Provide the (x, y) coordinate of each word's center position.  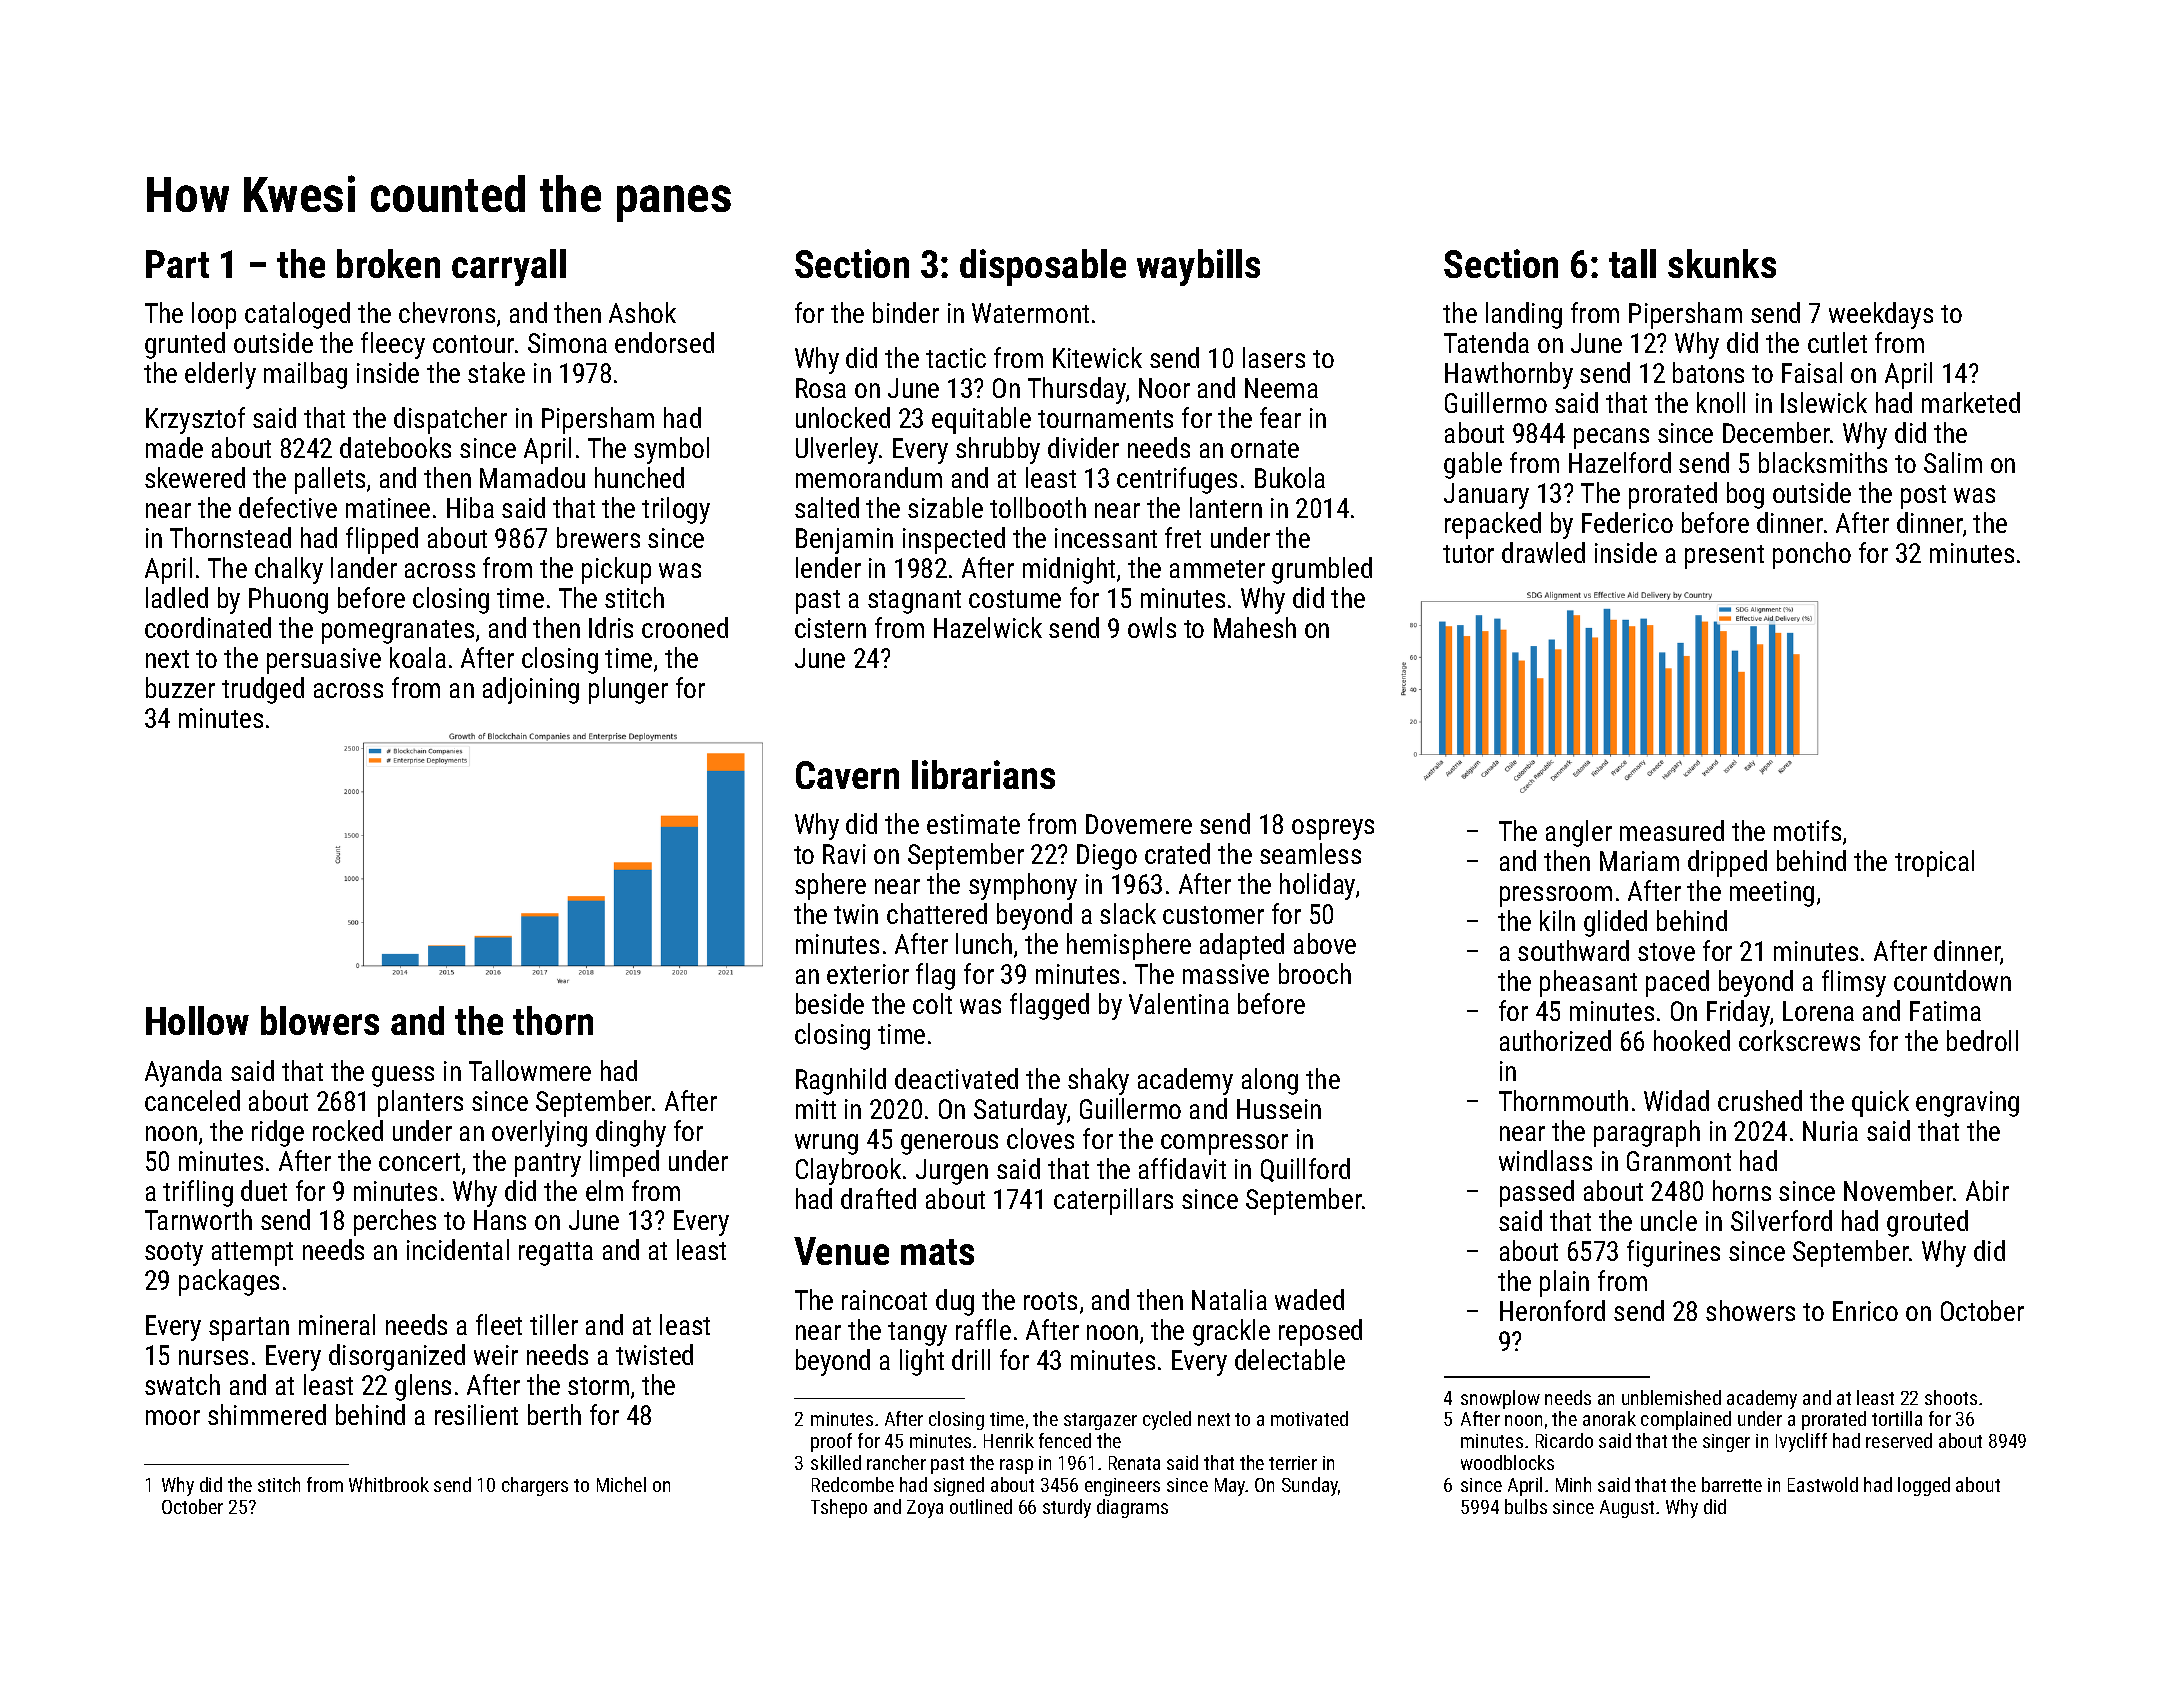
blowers (320, 1020)
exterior (868, 974)
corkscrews (1799, 1040)
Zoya (925, 1509)
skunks (1722, 263)
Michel (621, 1484)
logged (1924, 1486)
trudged (263, 690)
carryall (509, 267)
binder (906, 312)
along (1270, 1081)
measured (1672, 830)
